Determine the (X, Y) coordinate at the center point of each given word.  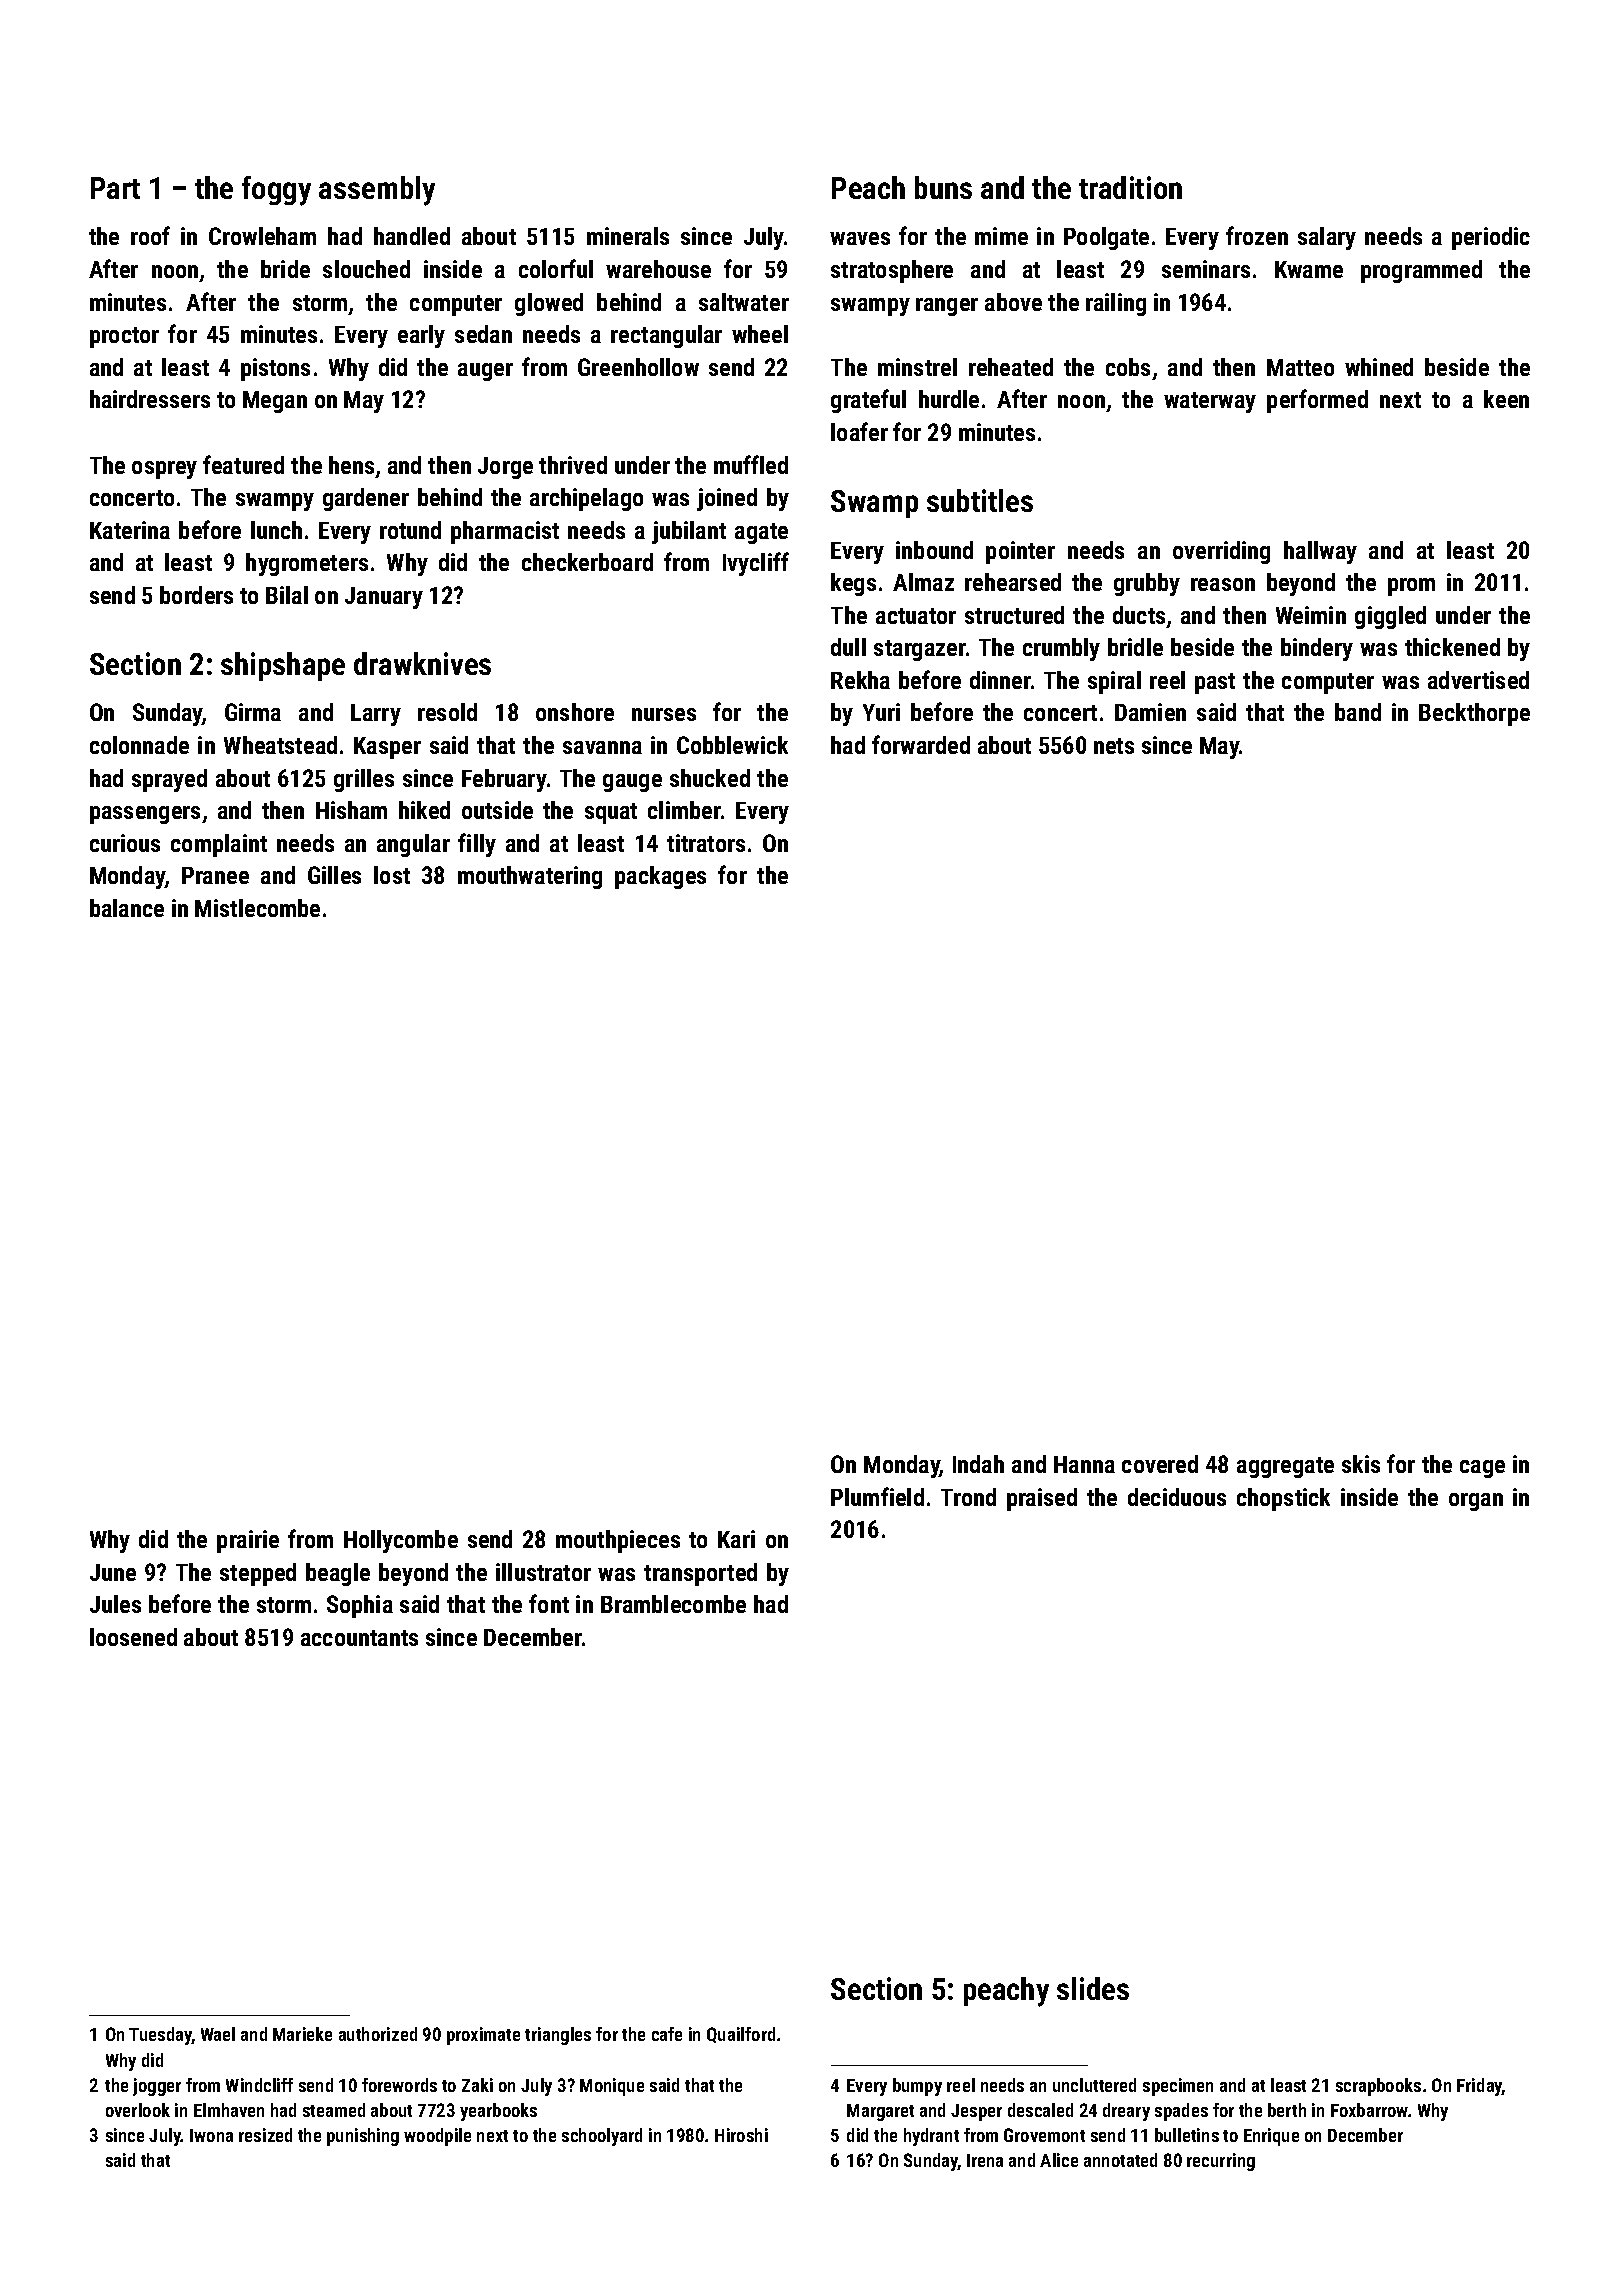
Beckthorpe (1474, 714)
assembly (377, 191)
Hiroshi (741, 2135)
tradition (1130, 187)
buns (943, 187)
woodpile (437, 2137)
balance (127, 908)
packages (660, 877)
